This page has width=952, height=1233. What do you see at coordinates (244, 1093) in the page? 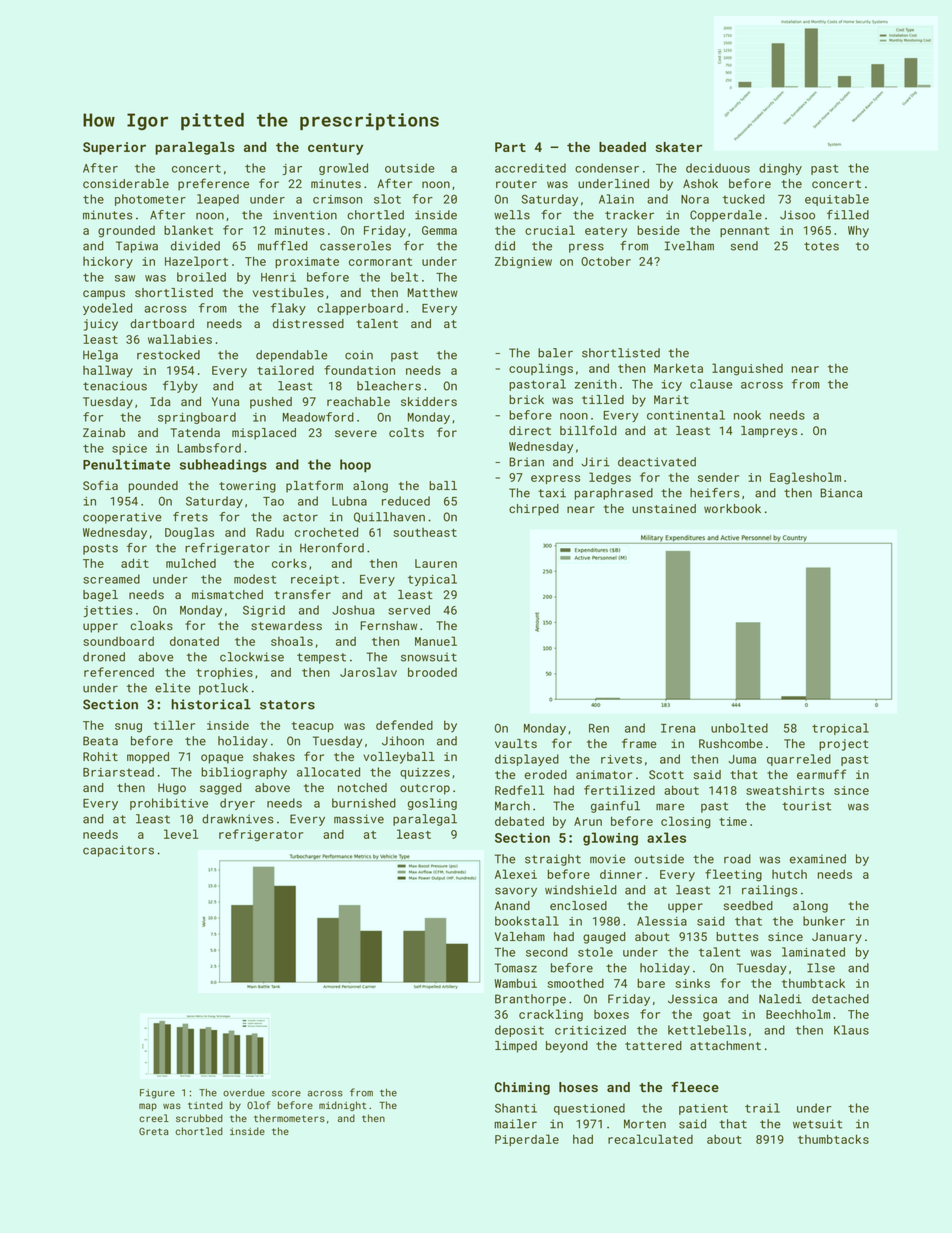
I see `overdue` at bounding box center [244, 1093].
